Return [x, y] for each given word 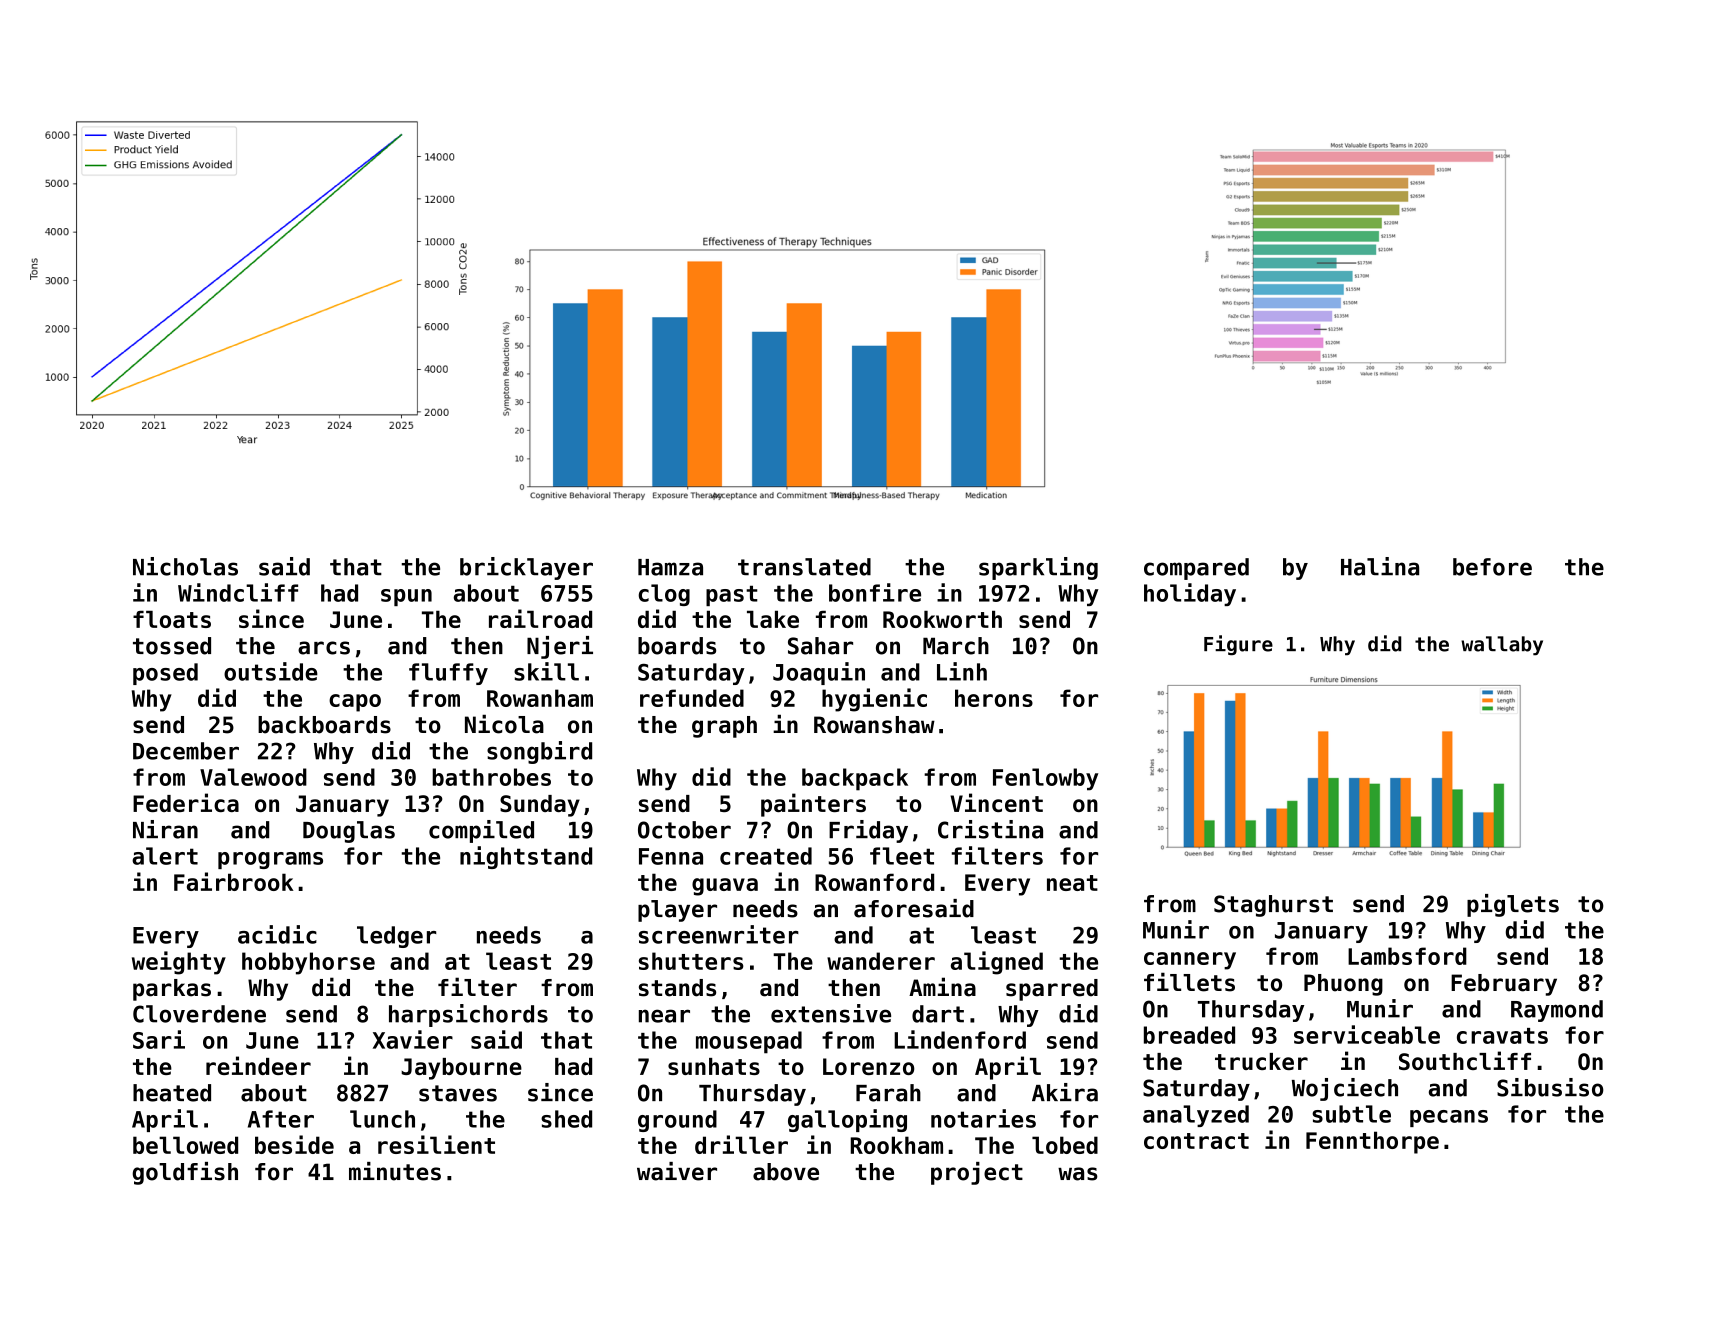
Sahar [820, 646]
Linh [962, 671]
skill [546, 671]
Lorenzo [869, 1066]
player [677, 911]
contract [1196, 1141]
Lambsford [1407, 956]
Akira [1065, 1092]
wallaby [1502, 646]
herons [994, 698]
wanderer [881, 961]
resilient [436, 1144]
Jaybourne [461, 1069]
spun [406, 597]
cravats [1502, 1036]
